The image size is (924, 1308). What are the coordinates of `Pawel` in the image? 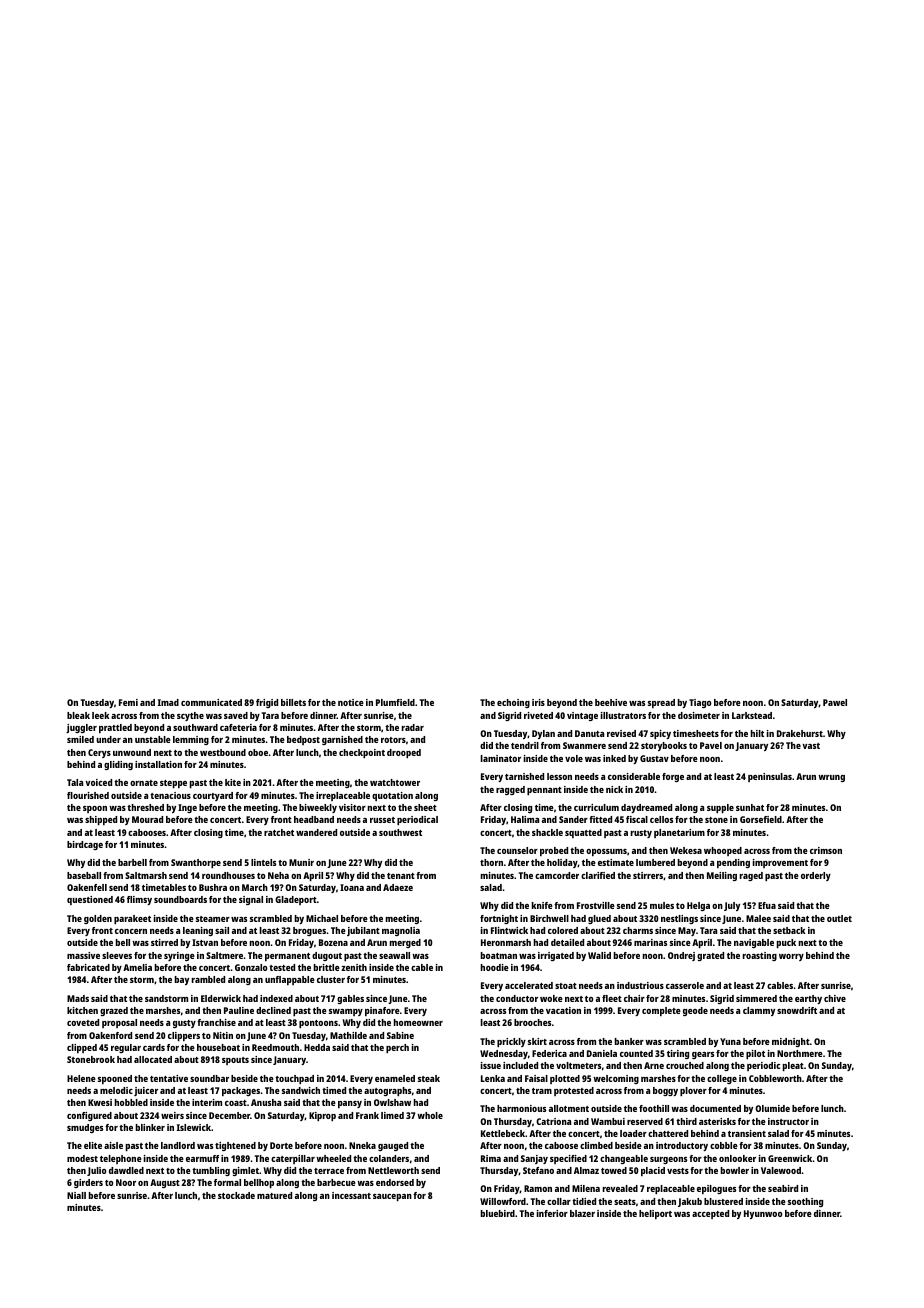 It's located at (835, 702).
